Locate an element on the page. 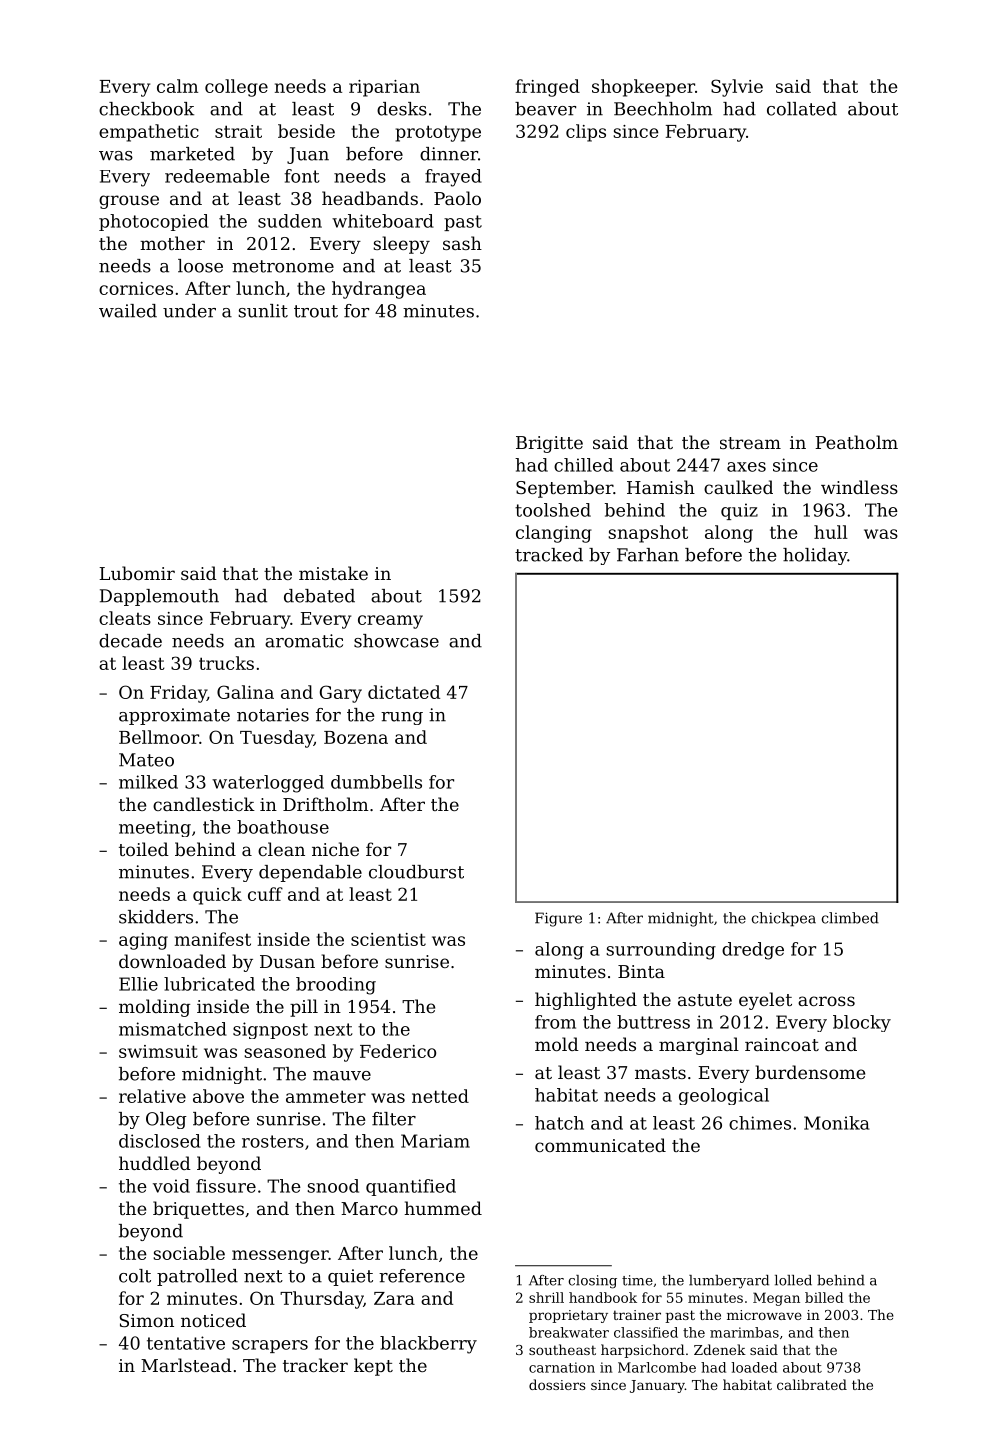  Beechholm is located at coordinates (663, 109).
